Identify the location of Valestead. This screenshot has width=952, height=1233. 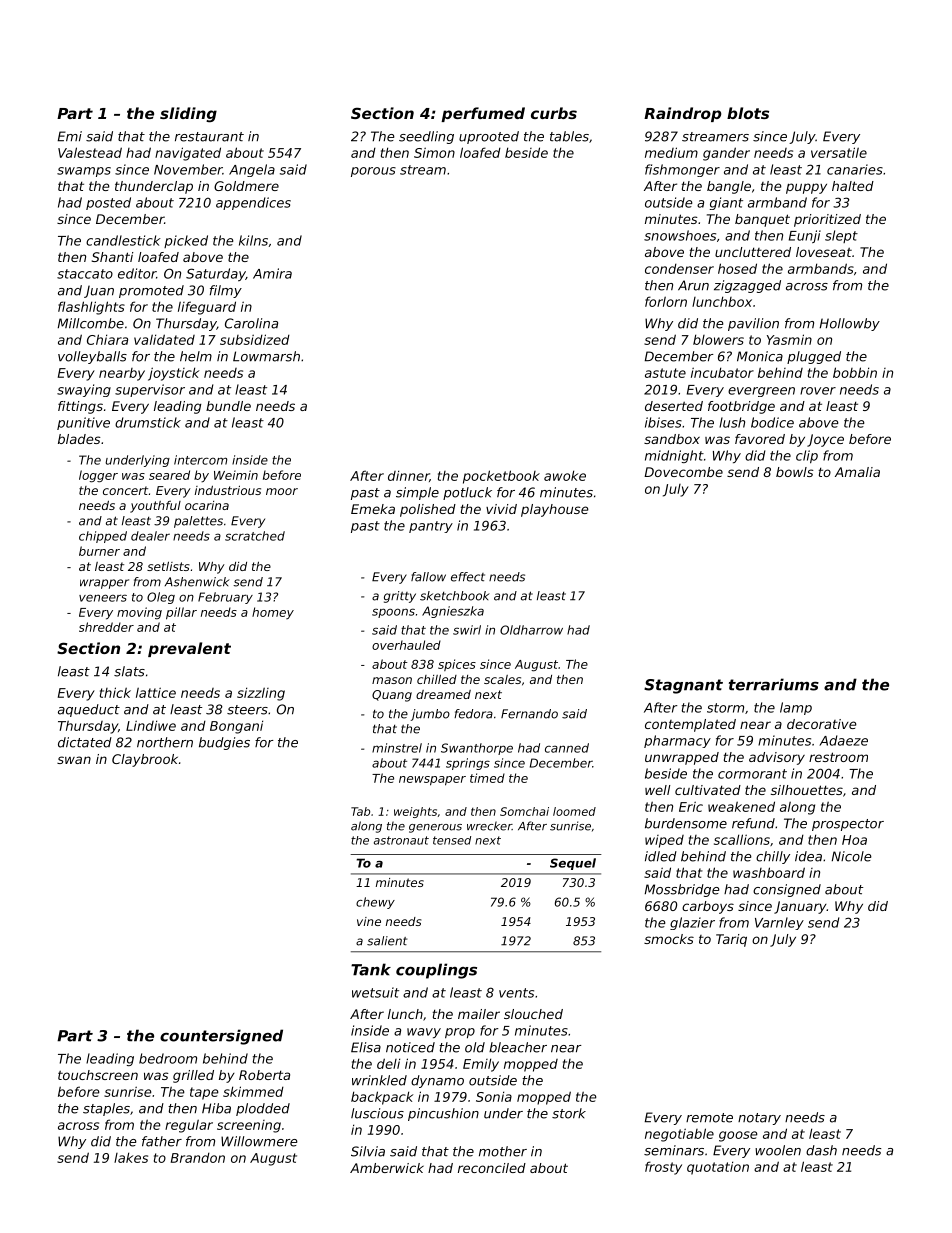
(90, 152).
